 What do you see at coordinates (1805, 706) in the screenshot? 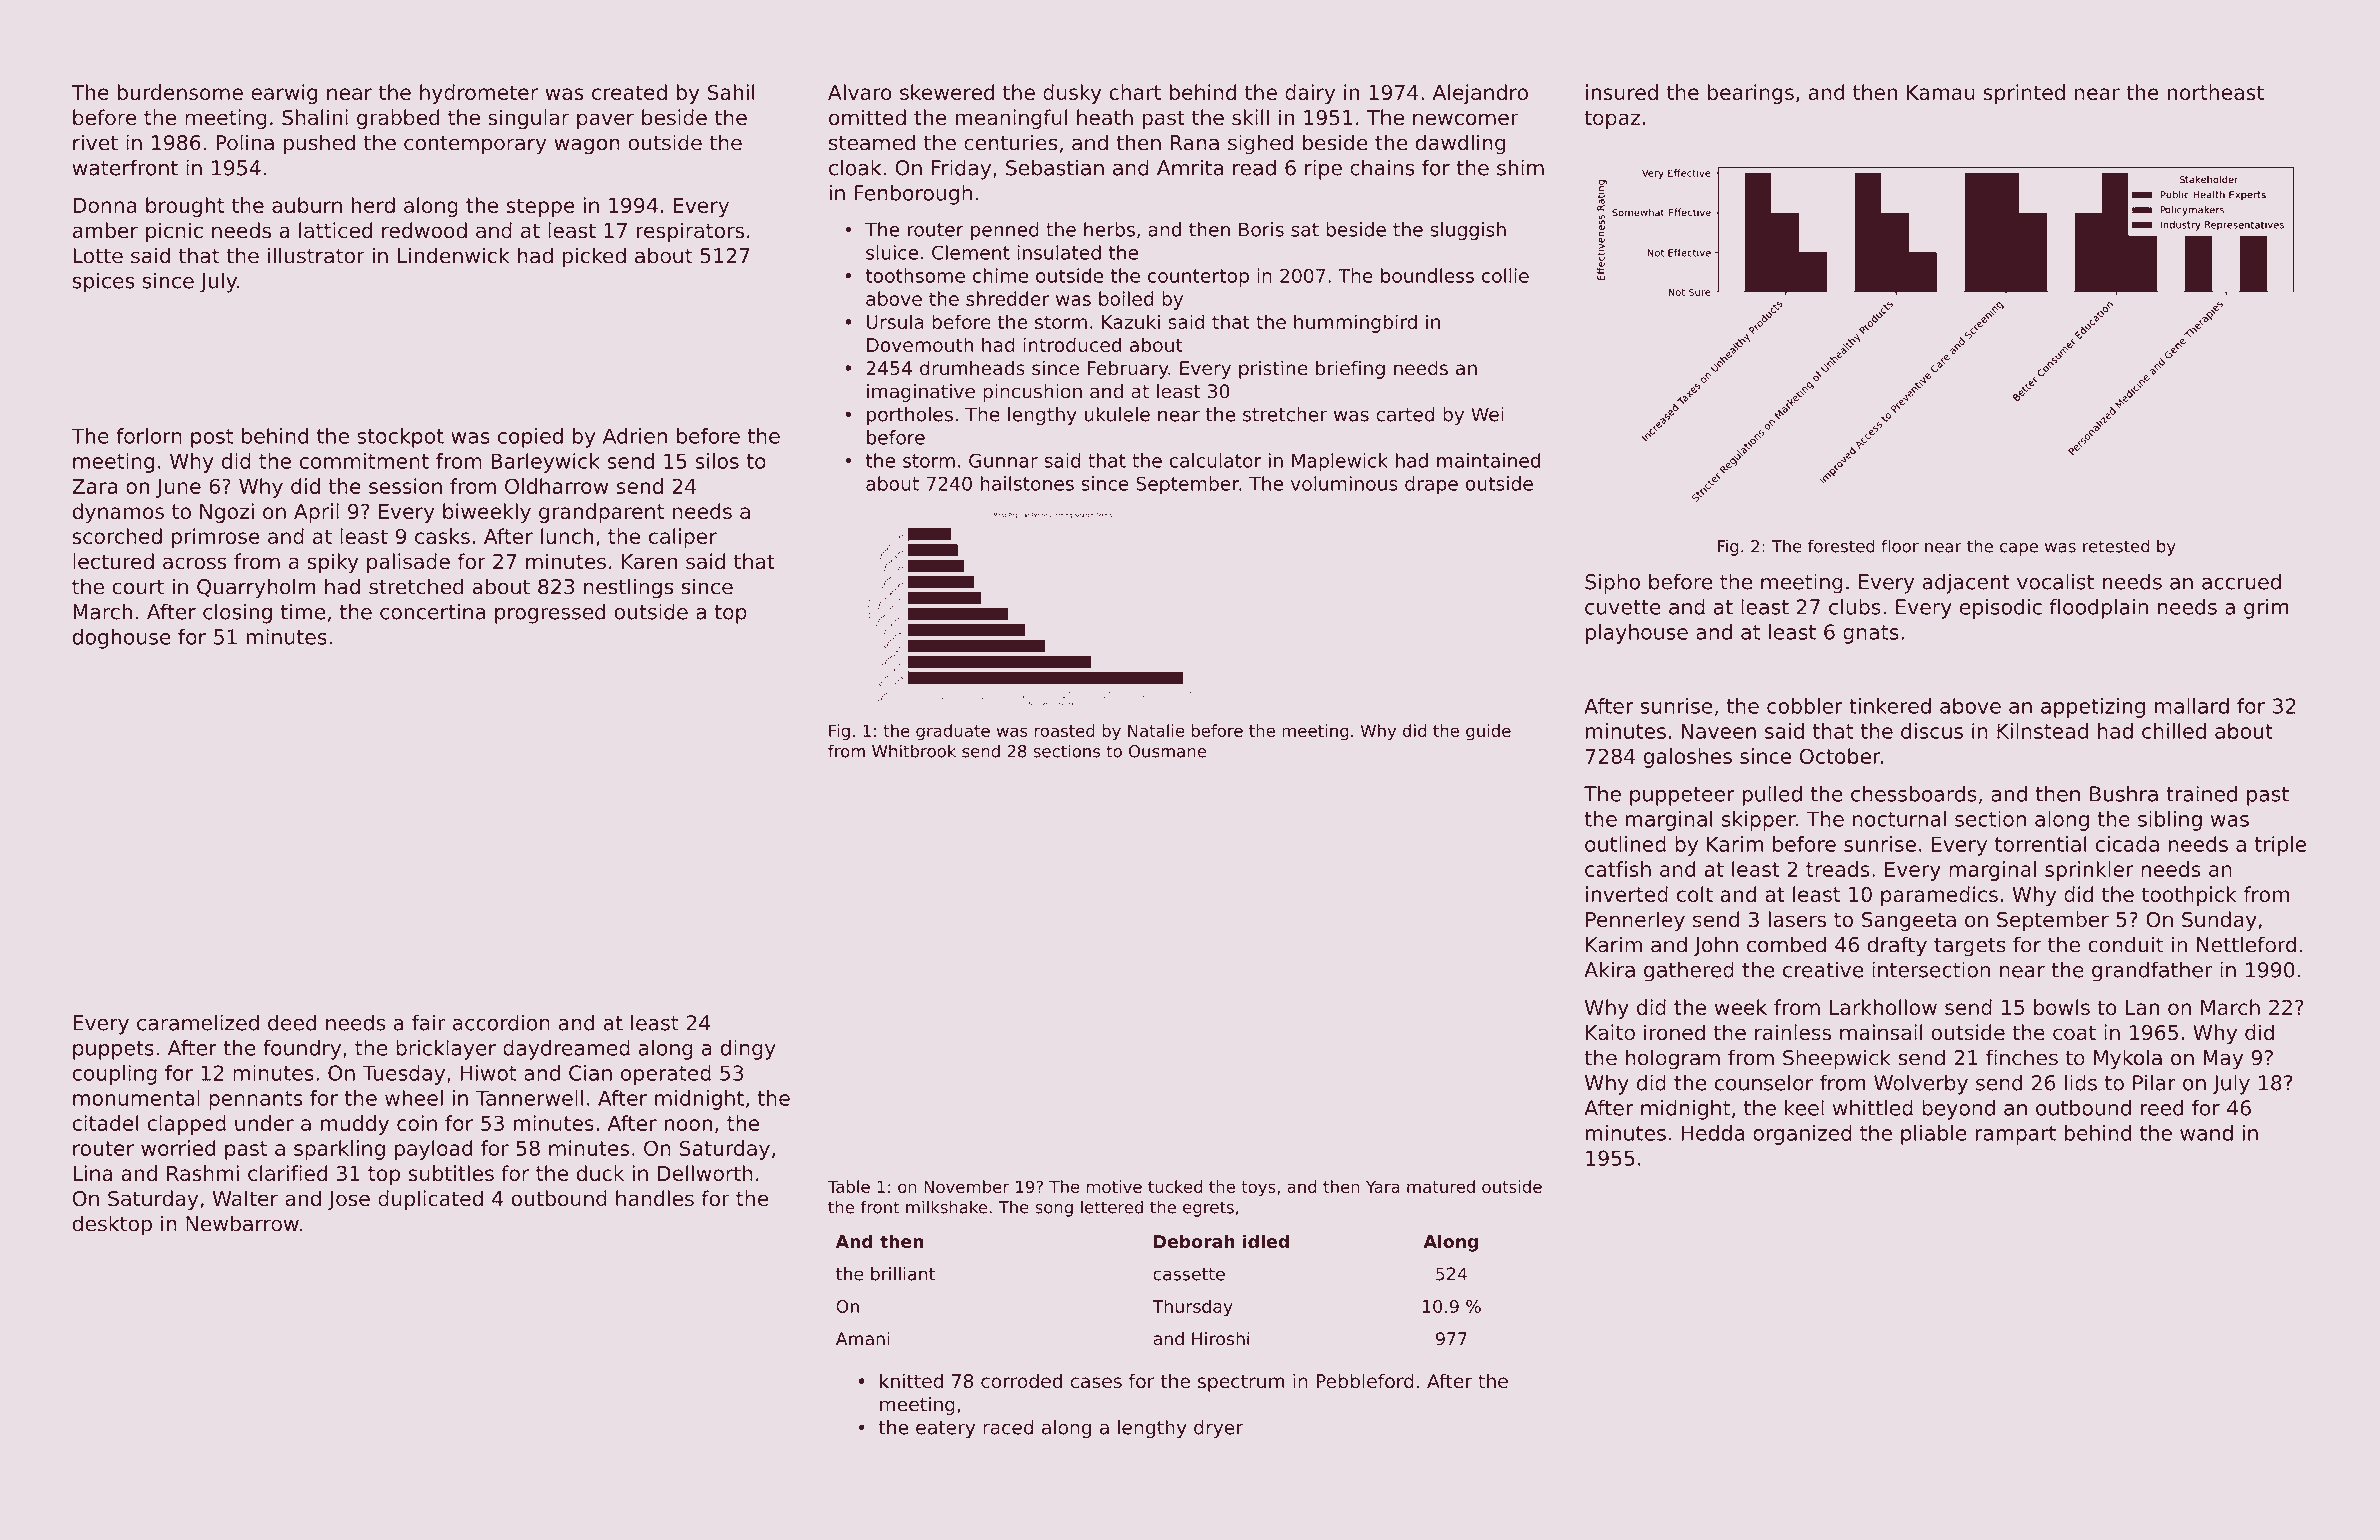
I see `cobbler` at bounding box center [1805, 706].
